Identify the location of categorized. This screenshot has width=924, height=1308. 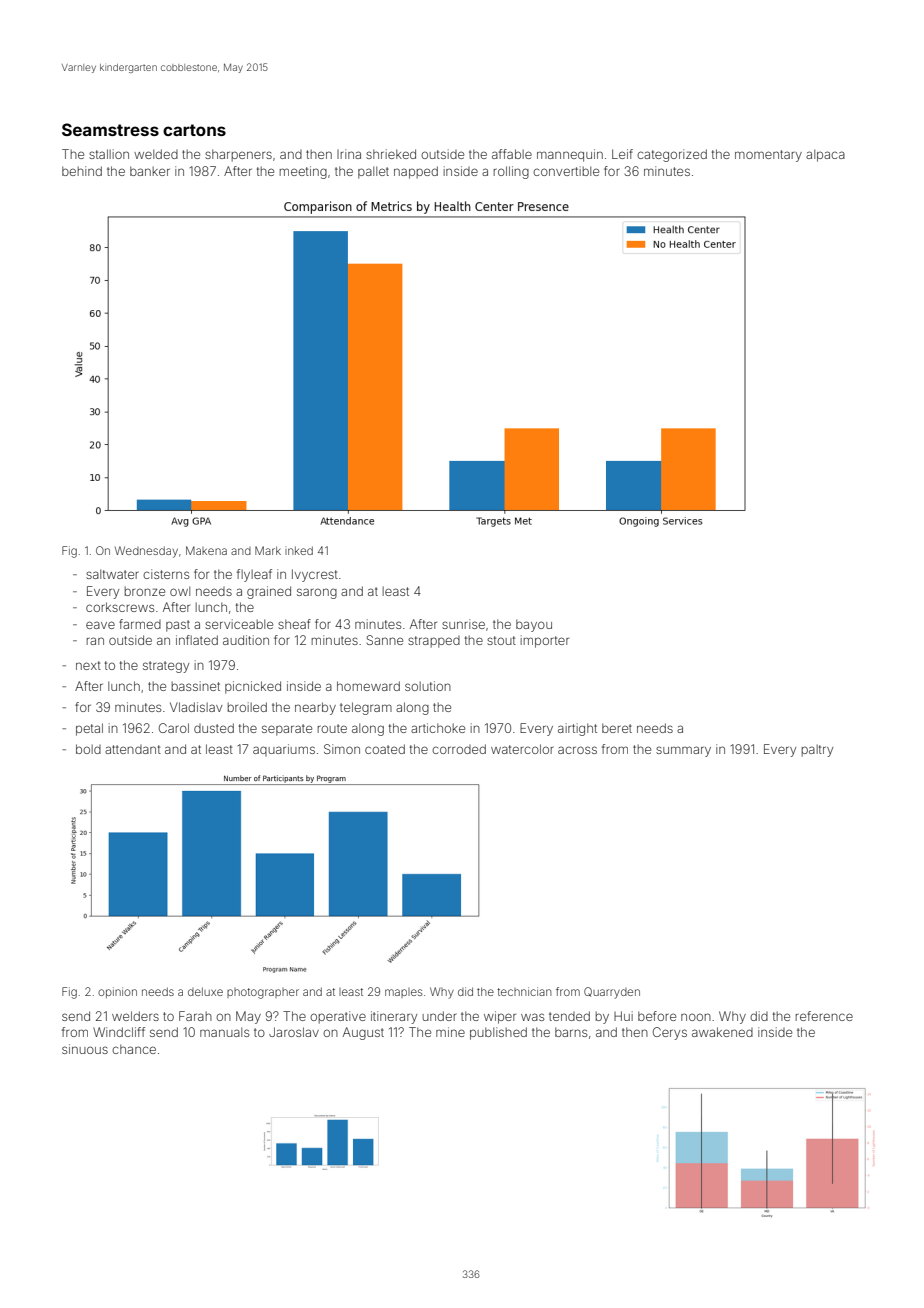
(672, 155).
